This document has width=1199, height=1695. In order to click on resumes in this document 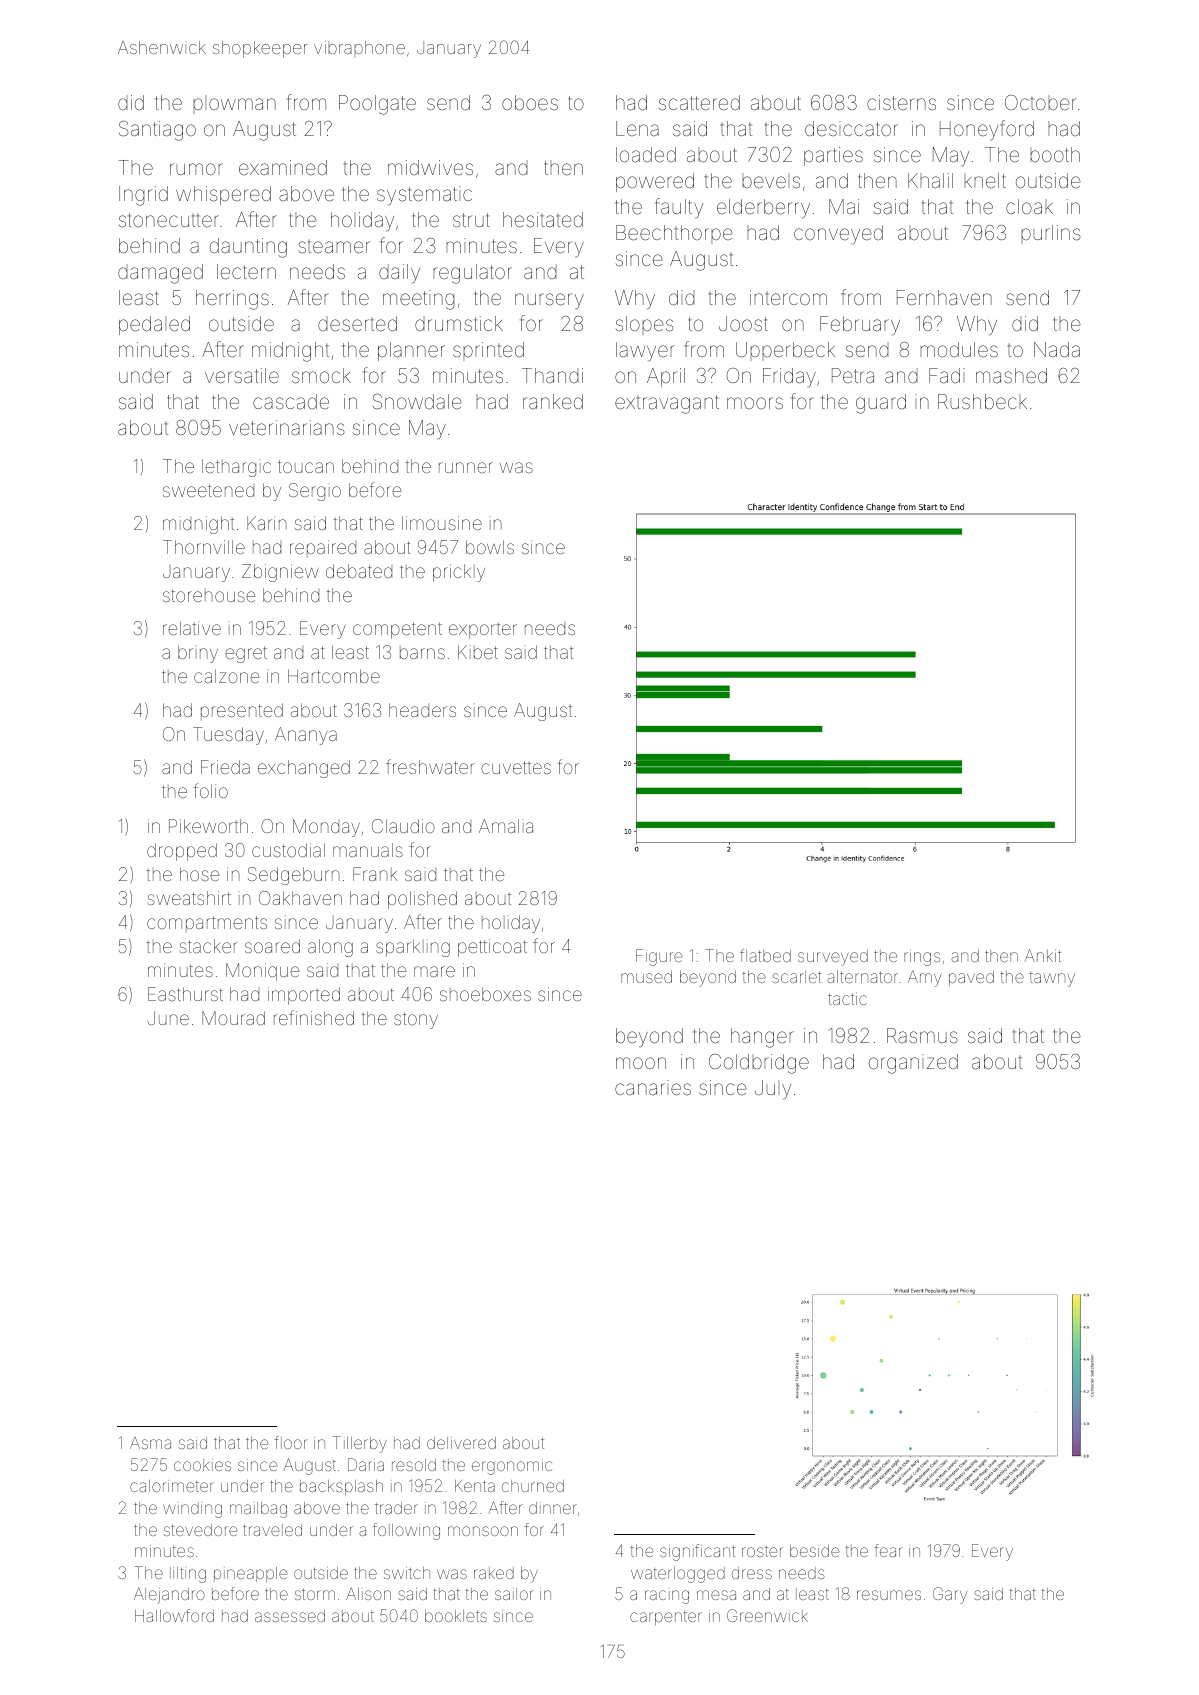, I will do `click(889, 1595)`.
